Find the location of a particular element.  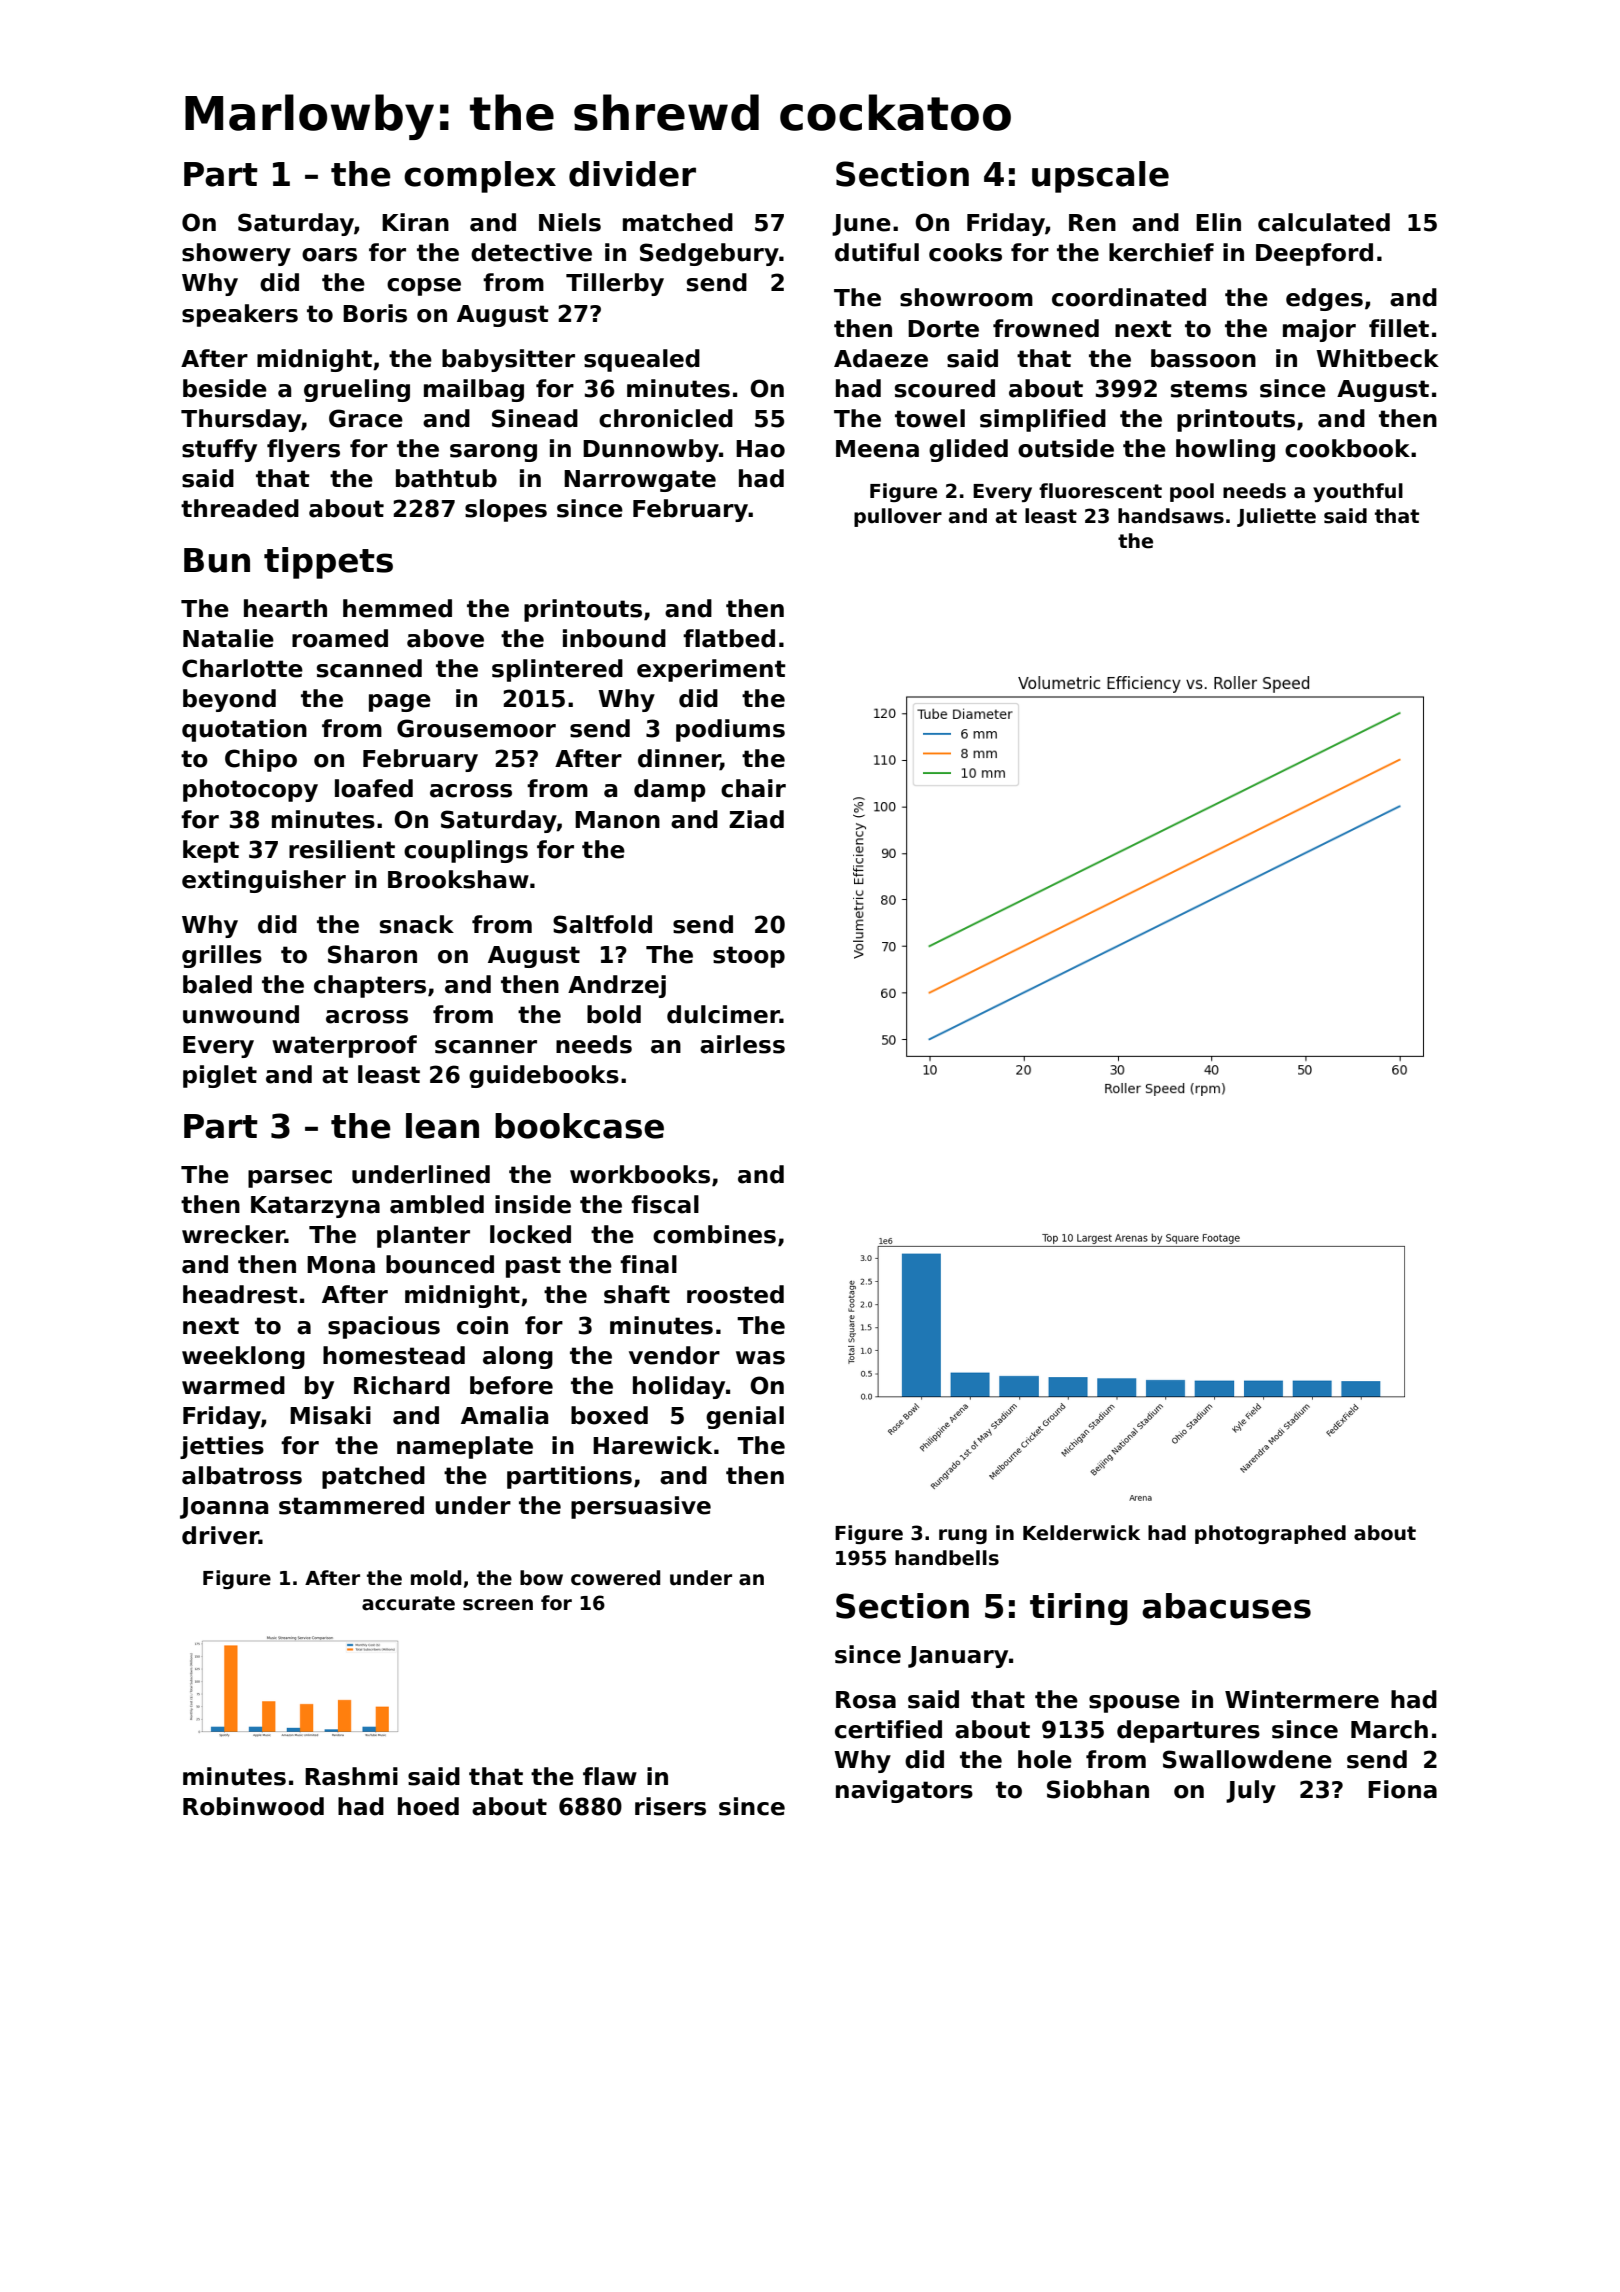

Juliette is located at coordinates (1276, 517).
